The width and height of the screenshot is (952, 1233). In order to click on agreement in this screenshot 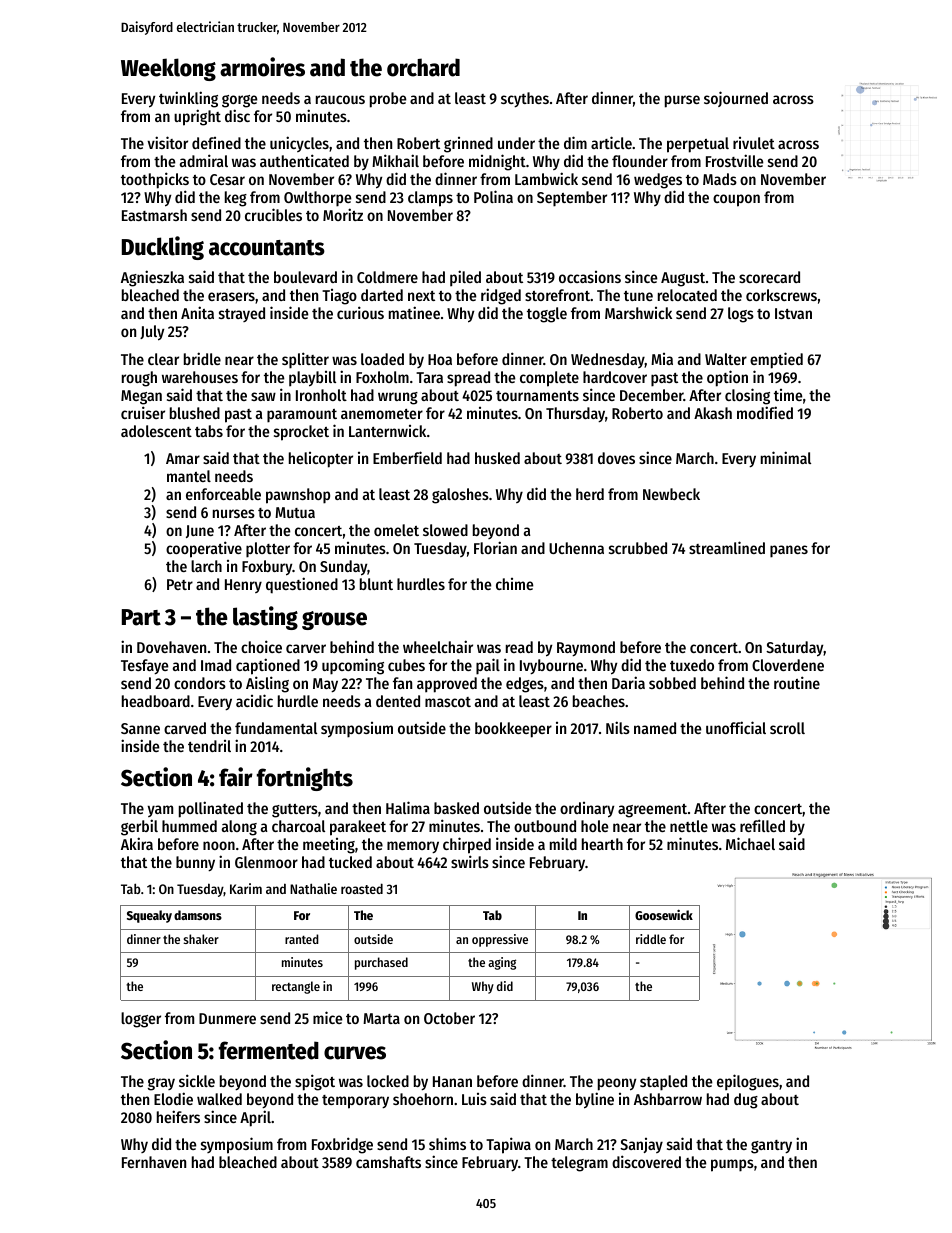, I will do `click(652, 811)`.
